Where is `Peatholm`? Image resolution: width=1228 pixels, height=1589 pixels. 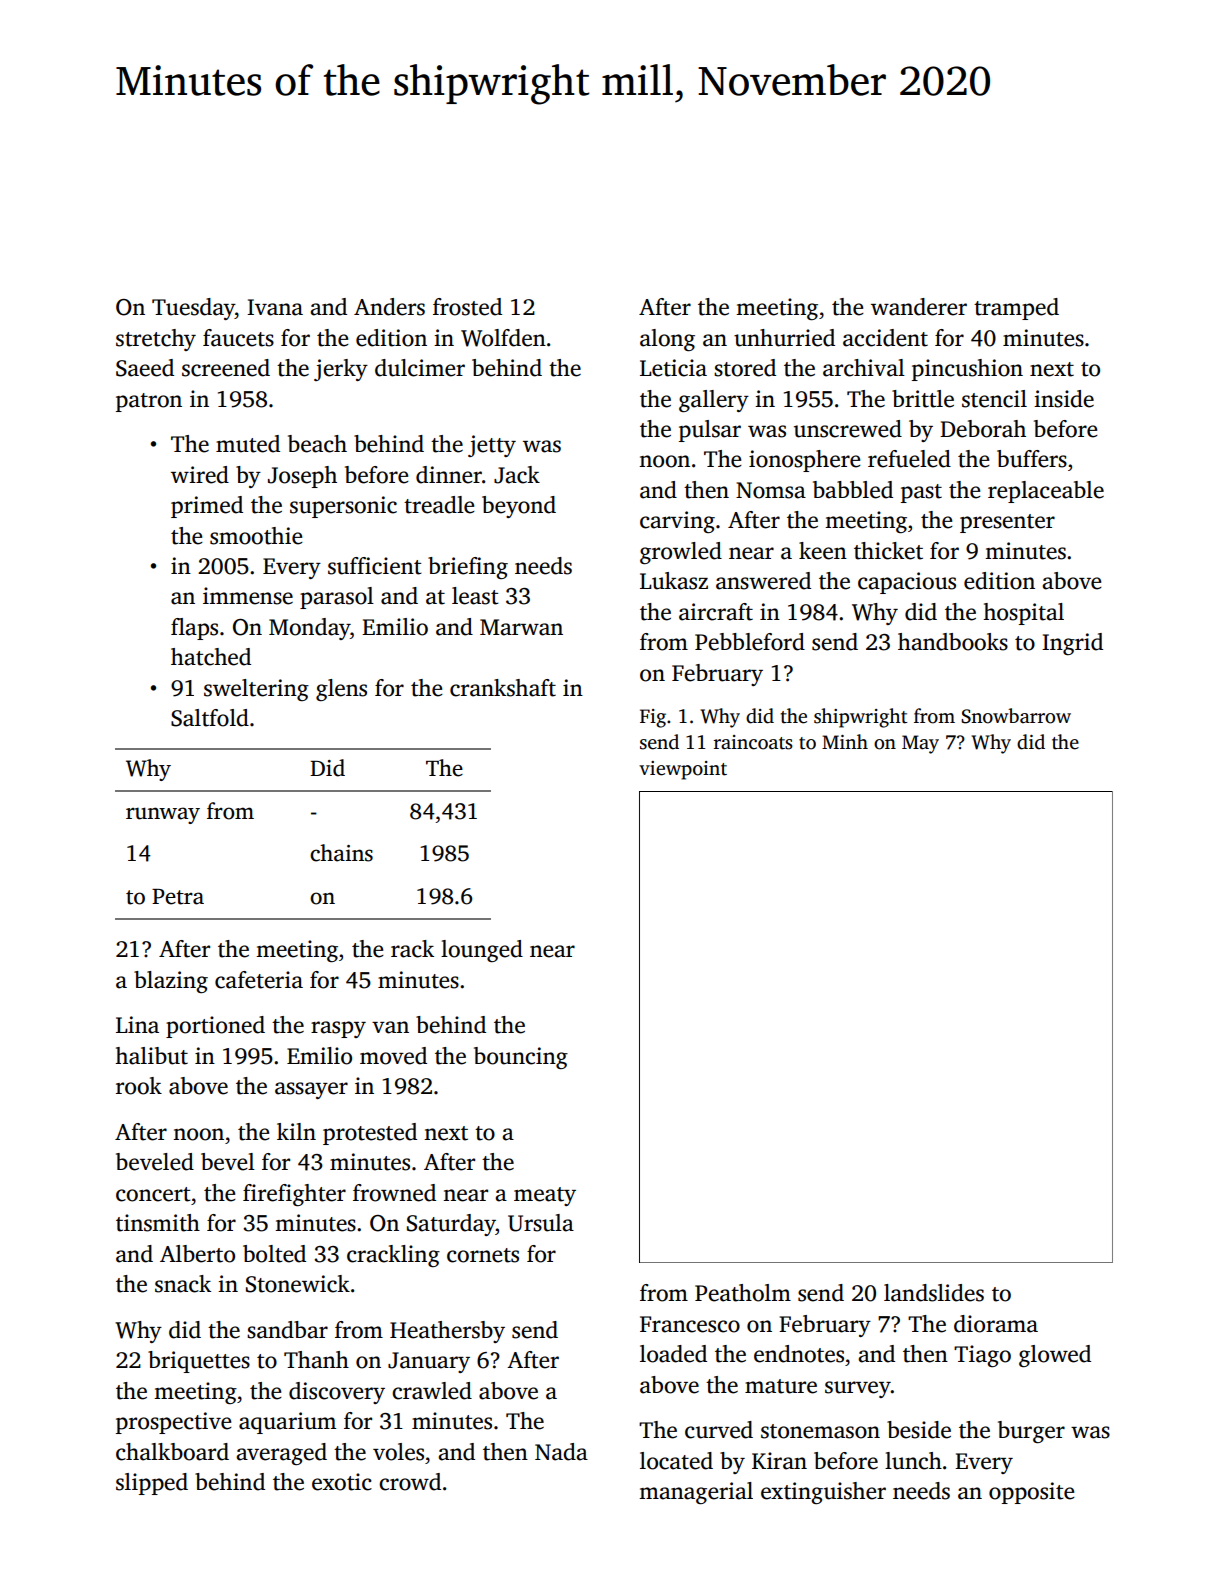 Peatholm is located at coordinates (743, 1293).
